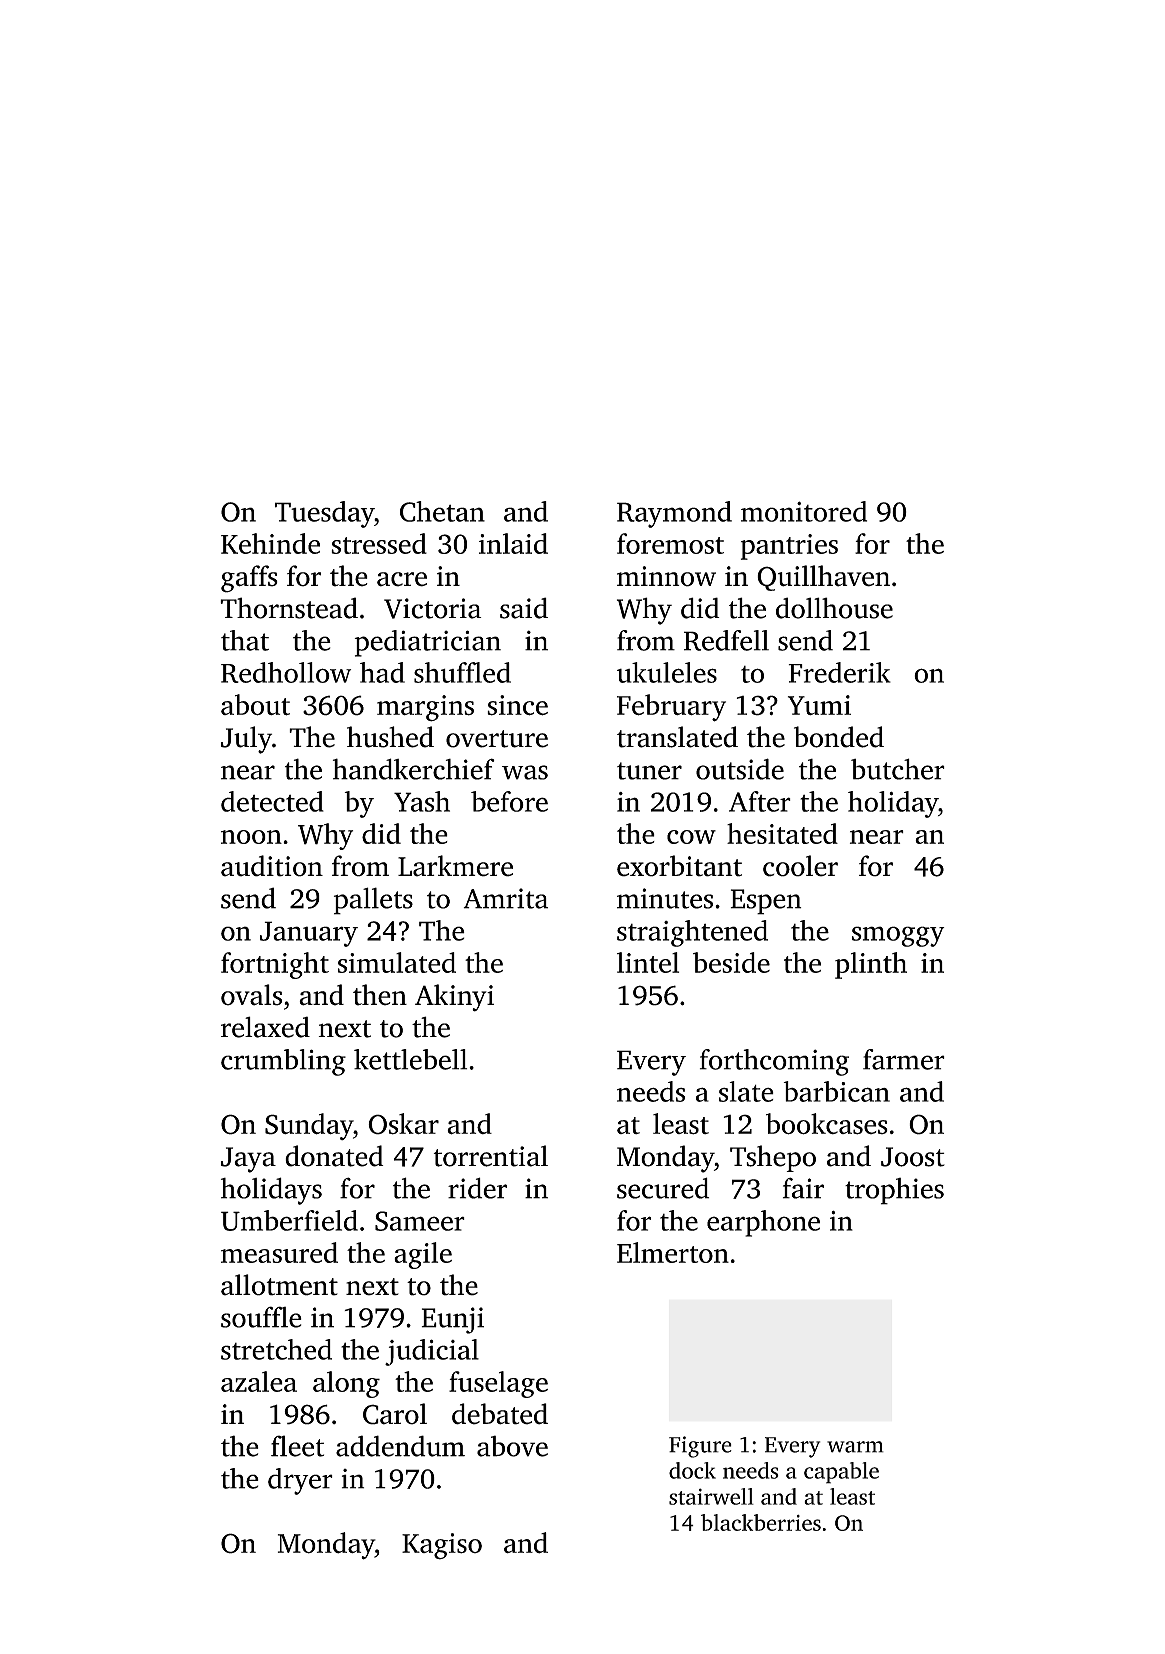  Describe the element at coordinates (289, 608) in the page. I see `Thornstead` at that location.
